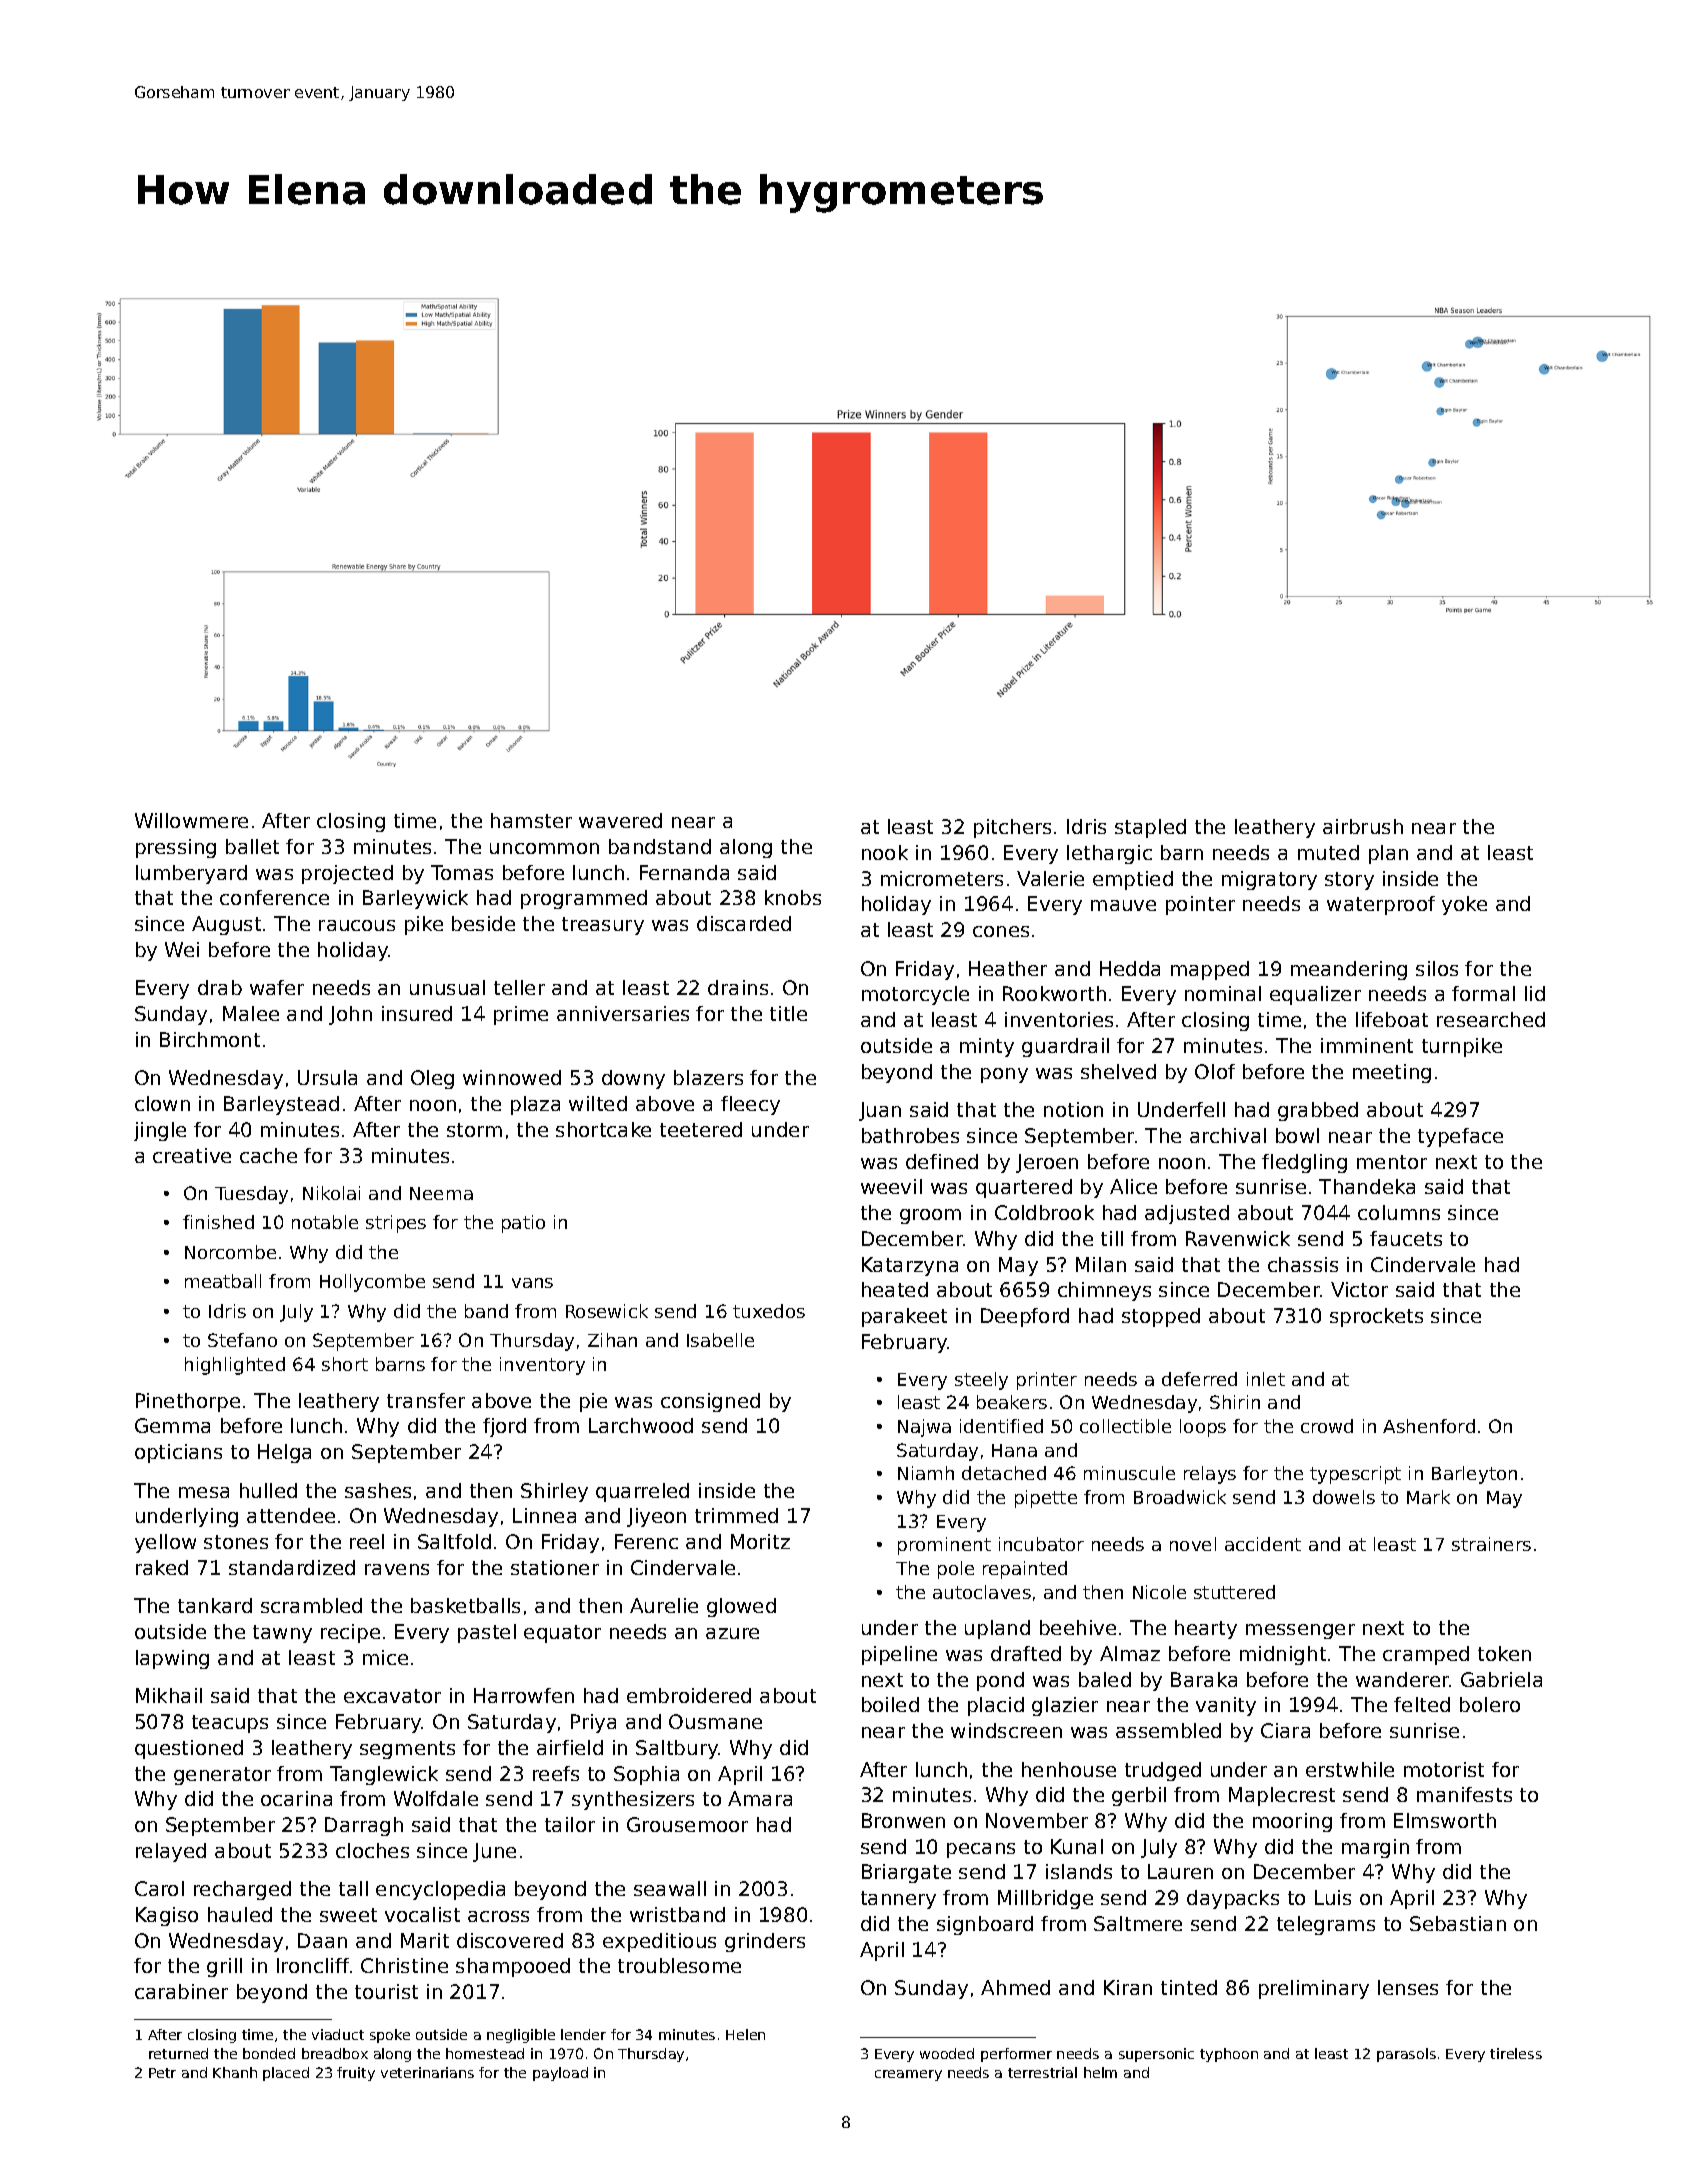 The width and height of the page is (1683, 2178). Describe the element at coordinates (338, 2034) in the page. I see `viaduct` at that location.
